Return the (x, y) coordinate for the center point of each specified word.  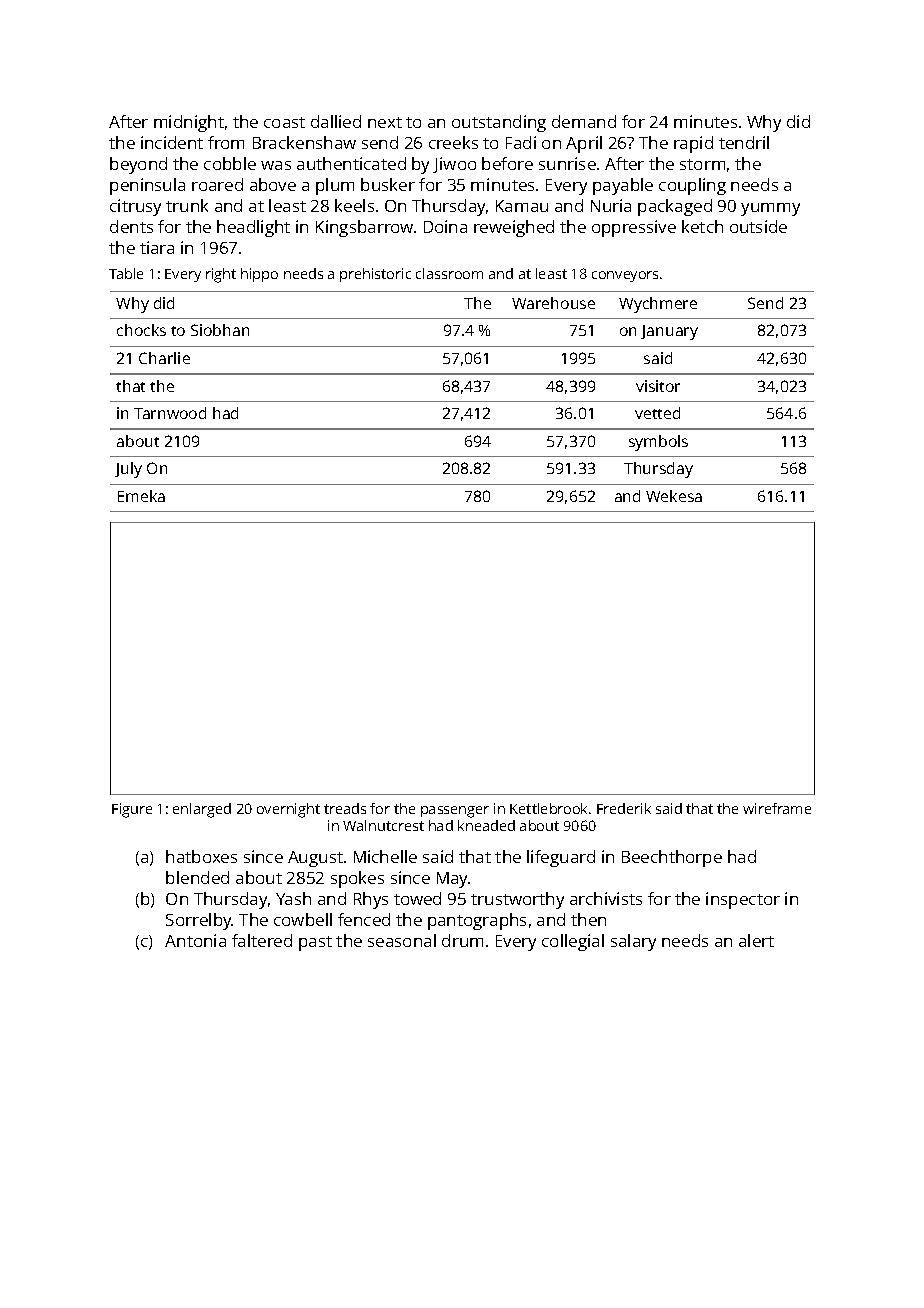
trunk (187, 205)
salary (633, 942)
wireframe (777, 808)
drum (462, 940)
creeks (453, 142)
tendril (744, 142)
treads (345, 808)
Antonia (195, 940)
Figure (132, 810)
